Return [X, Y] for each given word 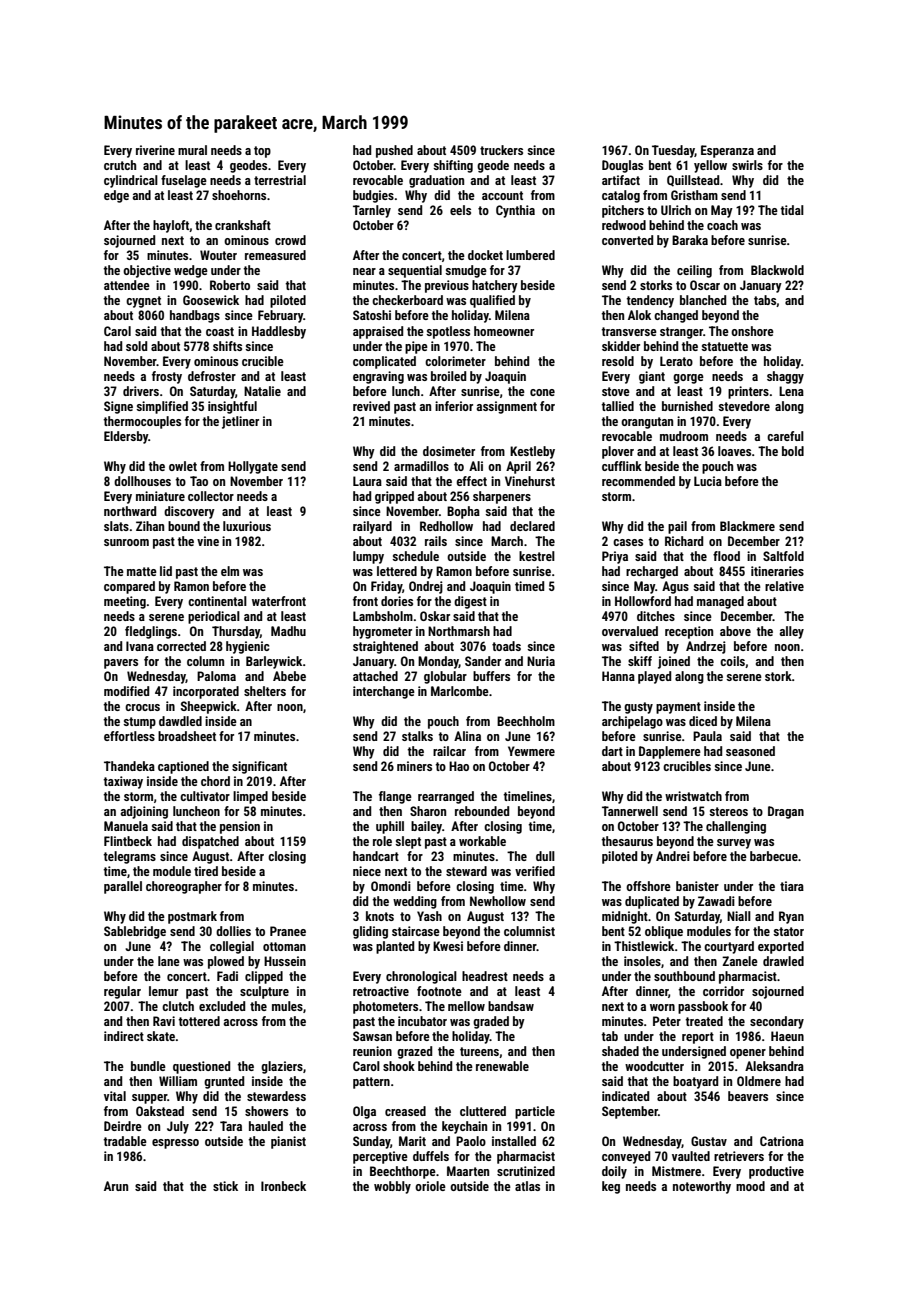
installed [514, 1141]
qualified [492, 301]
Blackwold [777, 270]
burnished [687, 406]
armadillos [421, 466]
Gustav [709, 1141]
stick [225, 1186]
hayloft [171, 226]
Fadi [227, 976]
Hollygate [253, 467]
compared [129, 587]
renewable [502, 1066]
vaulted [691, 1156]
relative [784, 586]
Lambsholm [383, 616]
